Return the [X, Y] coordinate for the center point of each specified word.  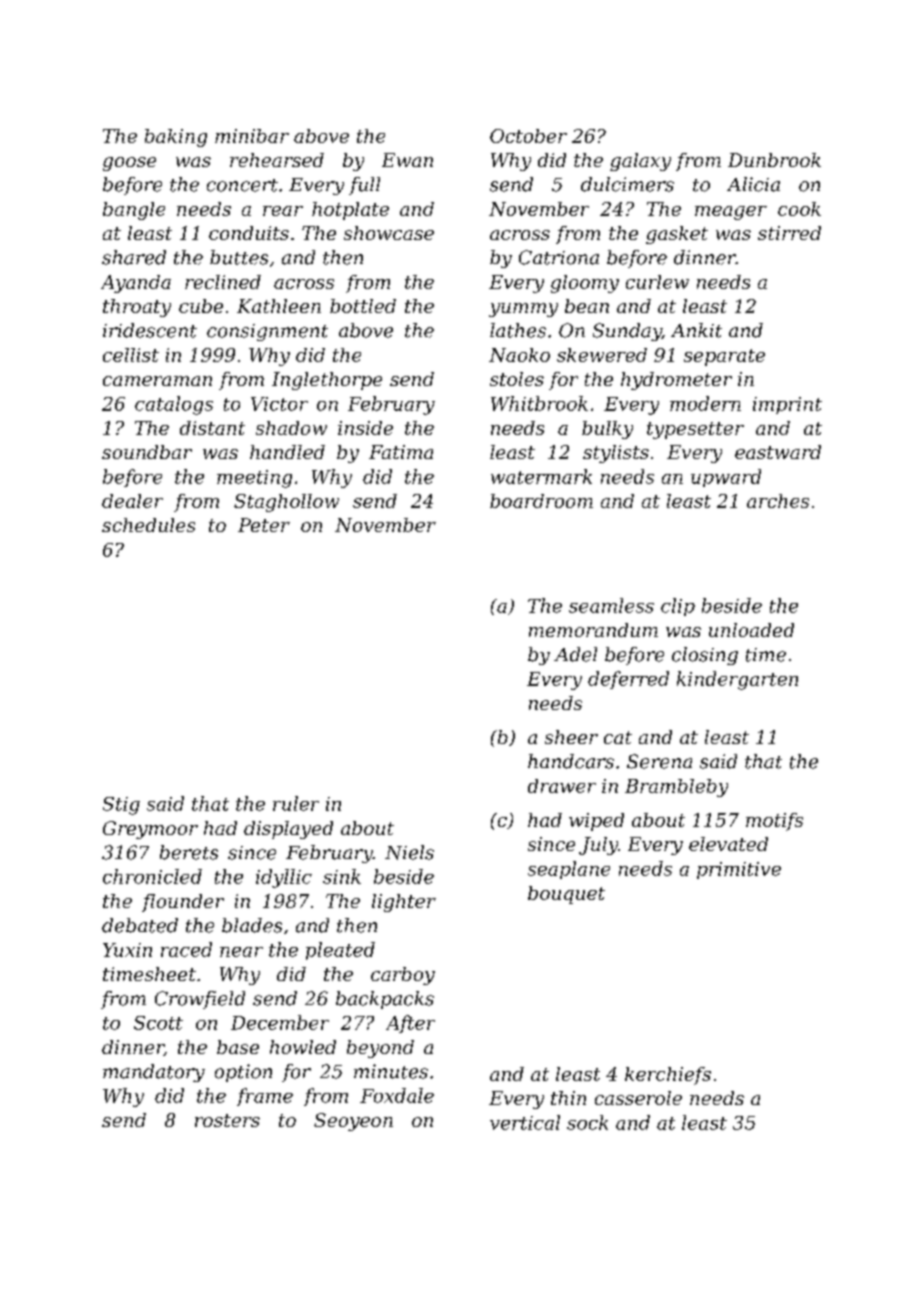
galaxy [640, 162]
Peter [264, 525]
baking [176, 138]
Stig [121, 806]
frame [265, 1097]
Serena [659, 761]
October [528, 136]
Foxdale [397, 1095]
